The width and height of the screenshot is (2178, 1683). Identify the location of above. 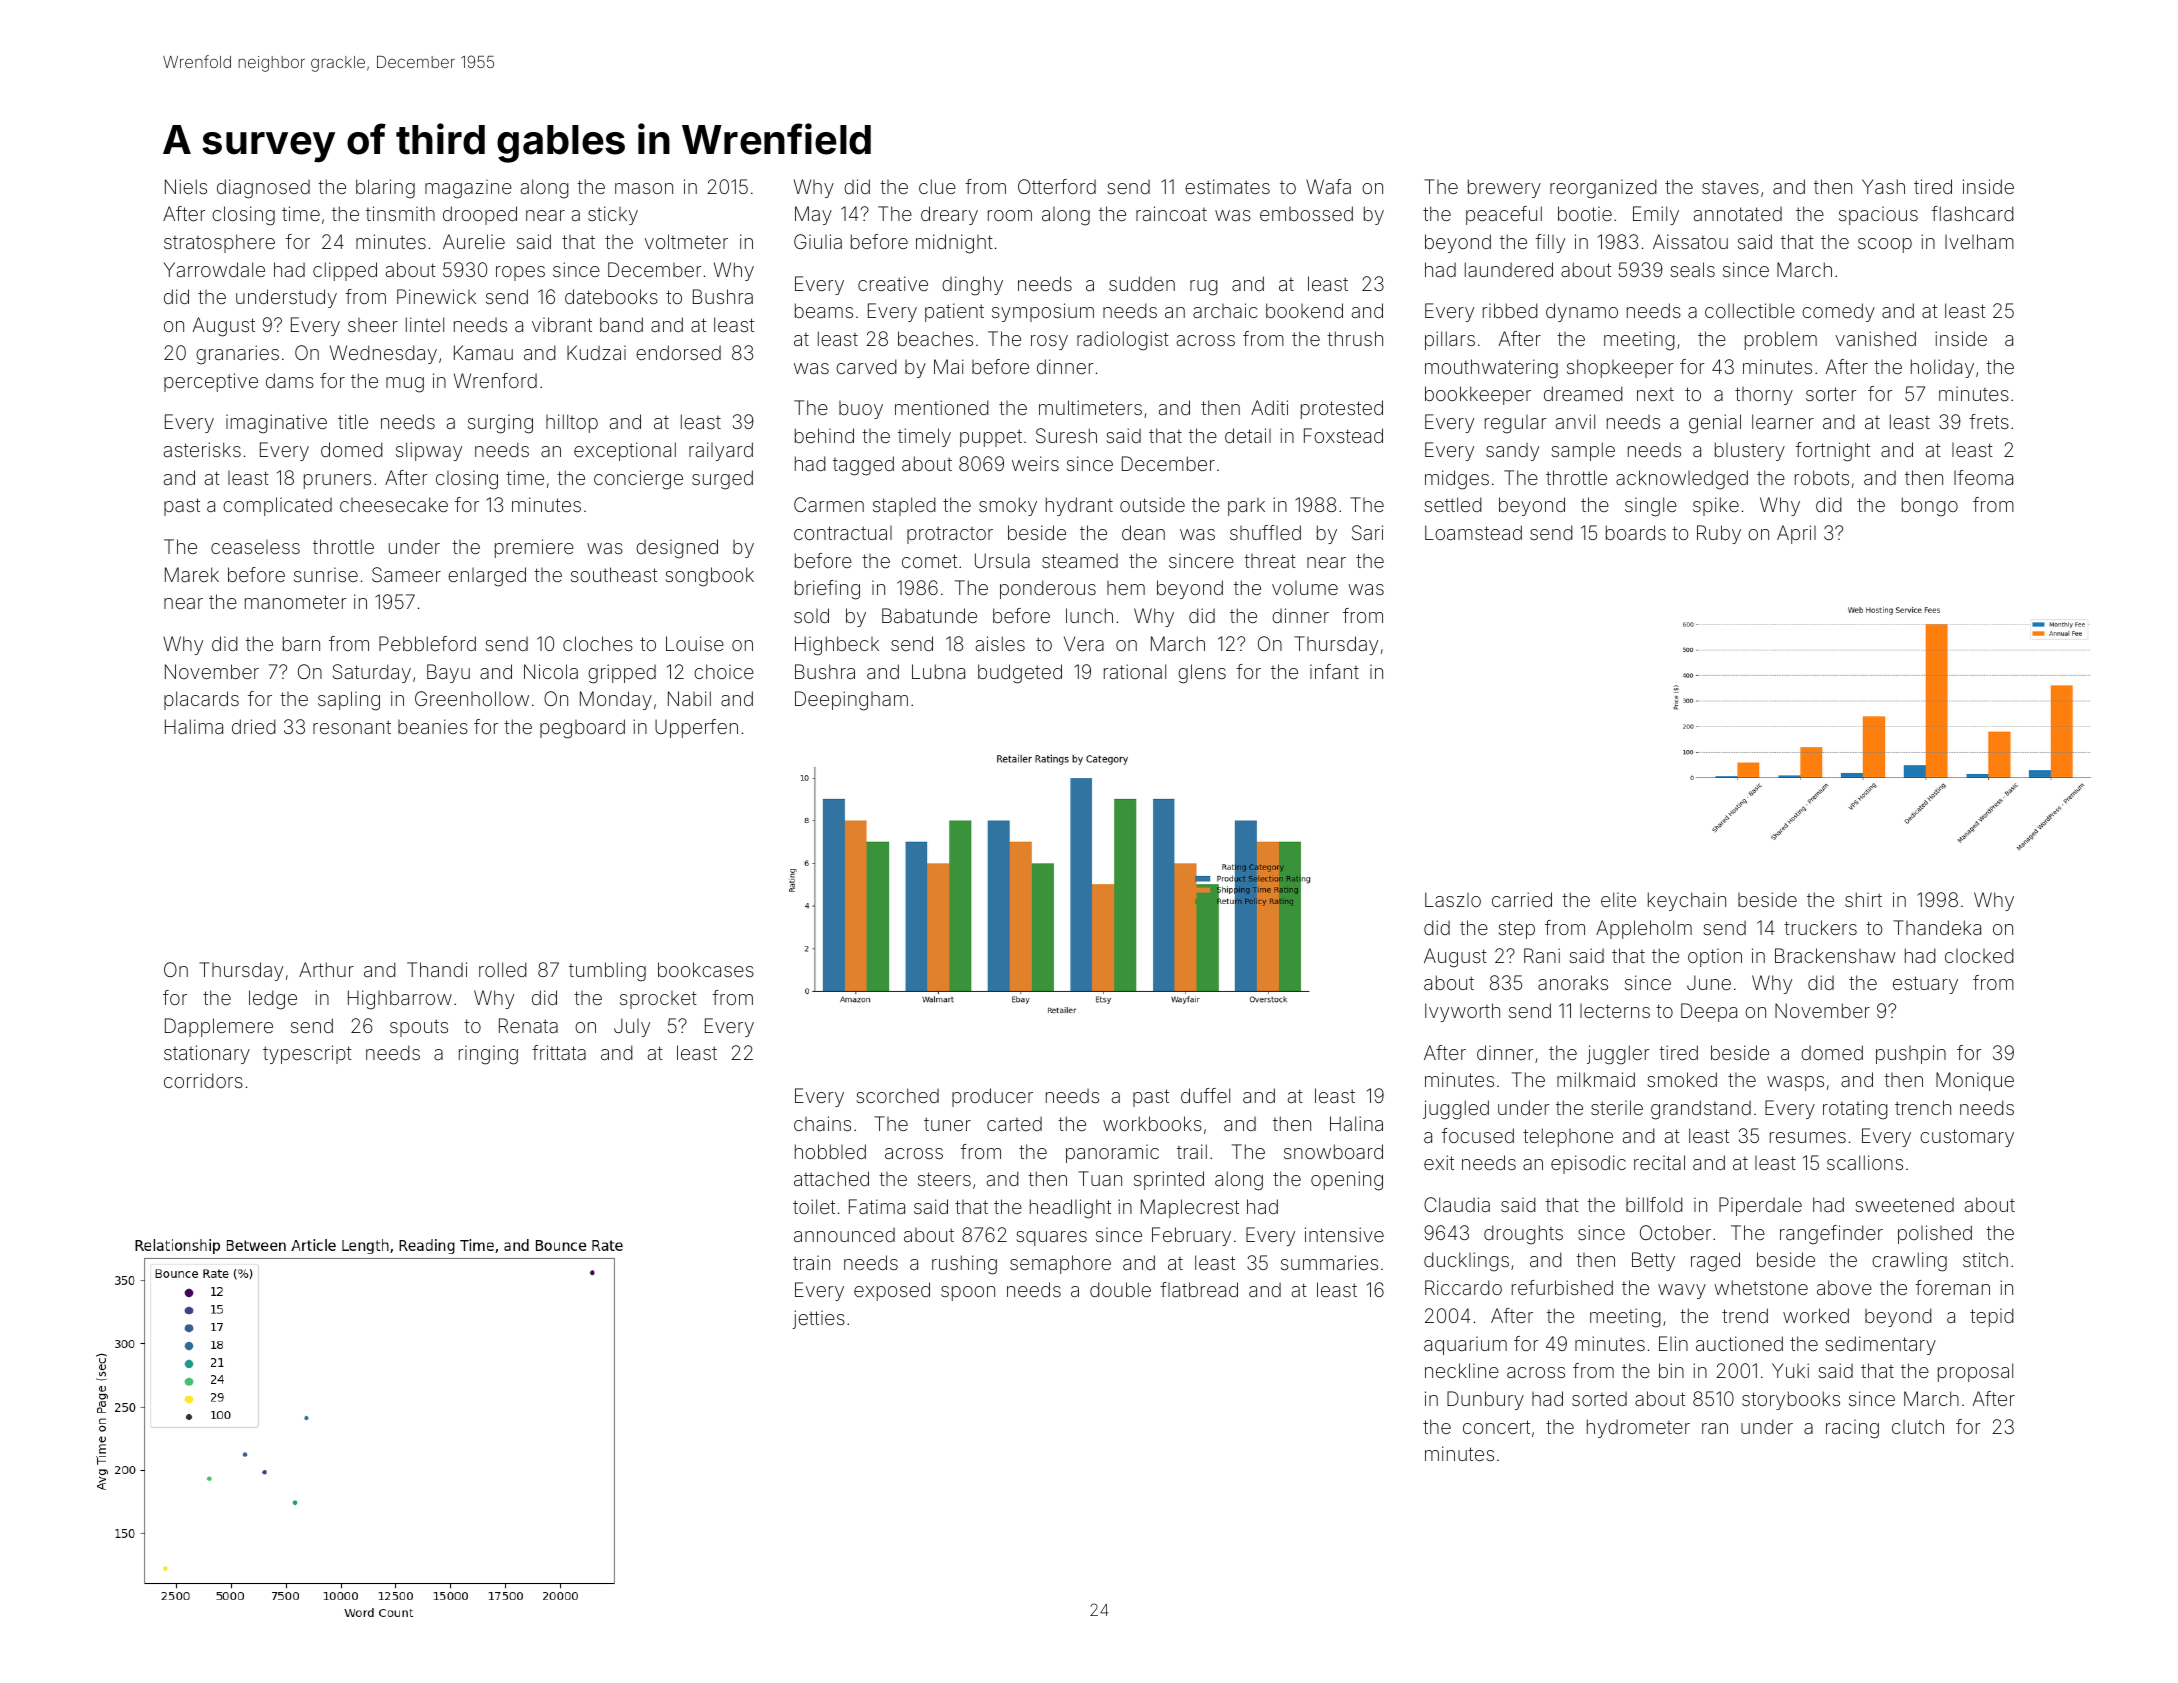
(1844, 1287).
